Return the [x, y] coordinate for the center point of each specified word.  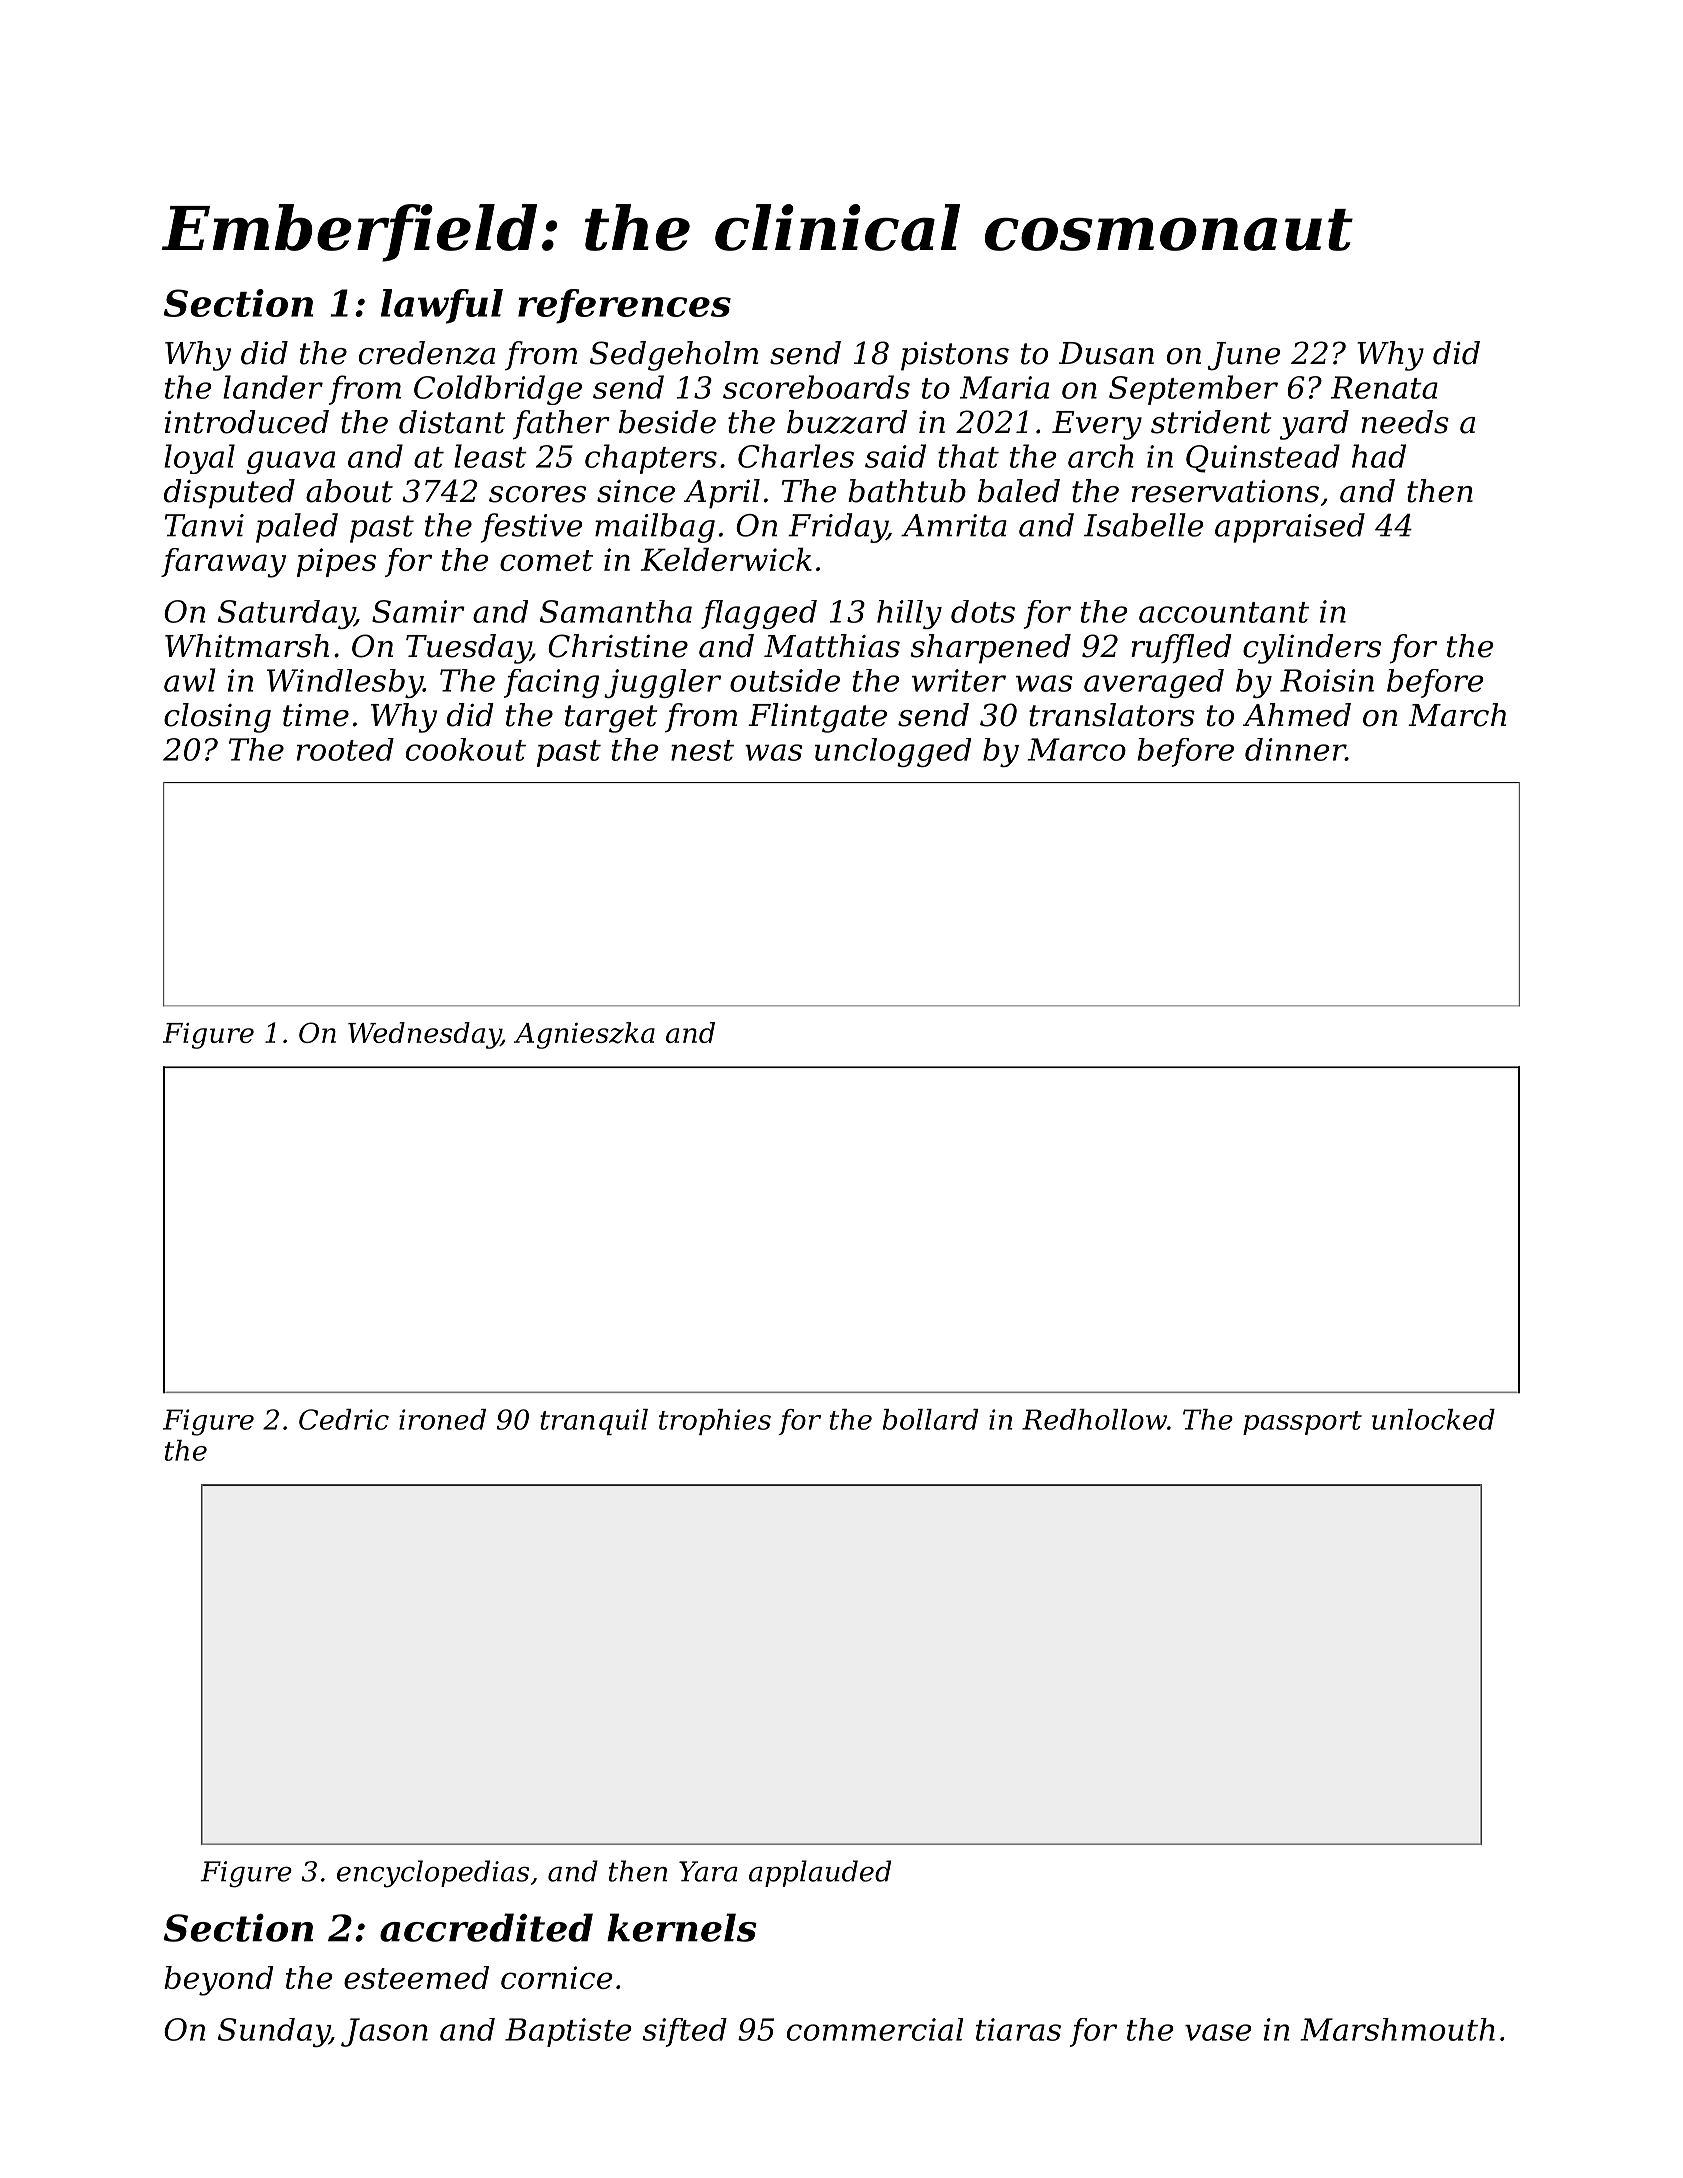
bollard [930, 1419]
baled [1019, 491]
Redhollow [1094, 1419]
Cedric [344, 1419]
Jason [384, 2032]
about [349, 491]
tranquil [594, 1422]
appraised [1290, 528]
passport [1302, 1423]
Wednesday [424, 1035]
